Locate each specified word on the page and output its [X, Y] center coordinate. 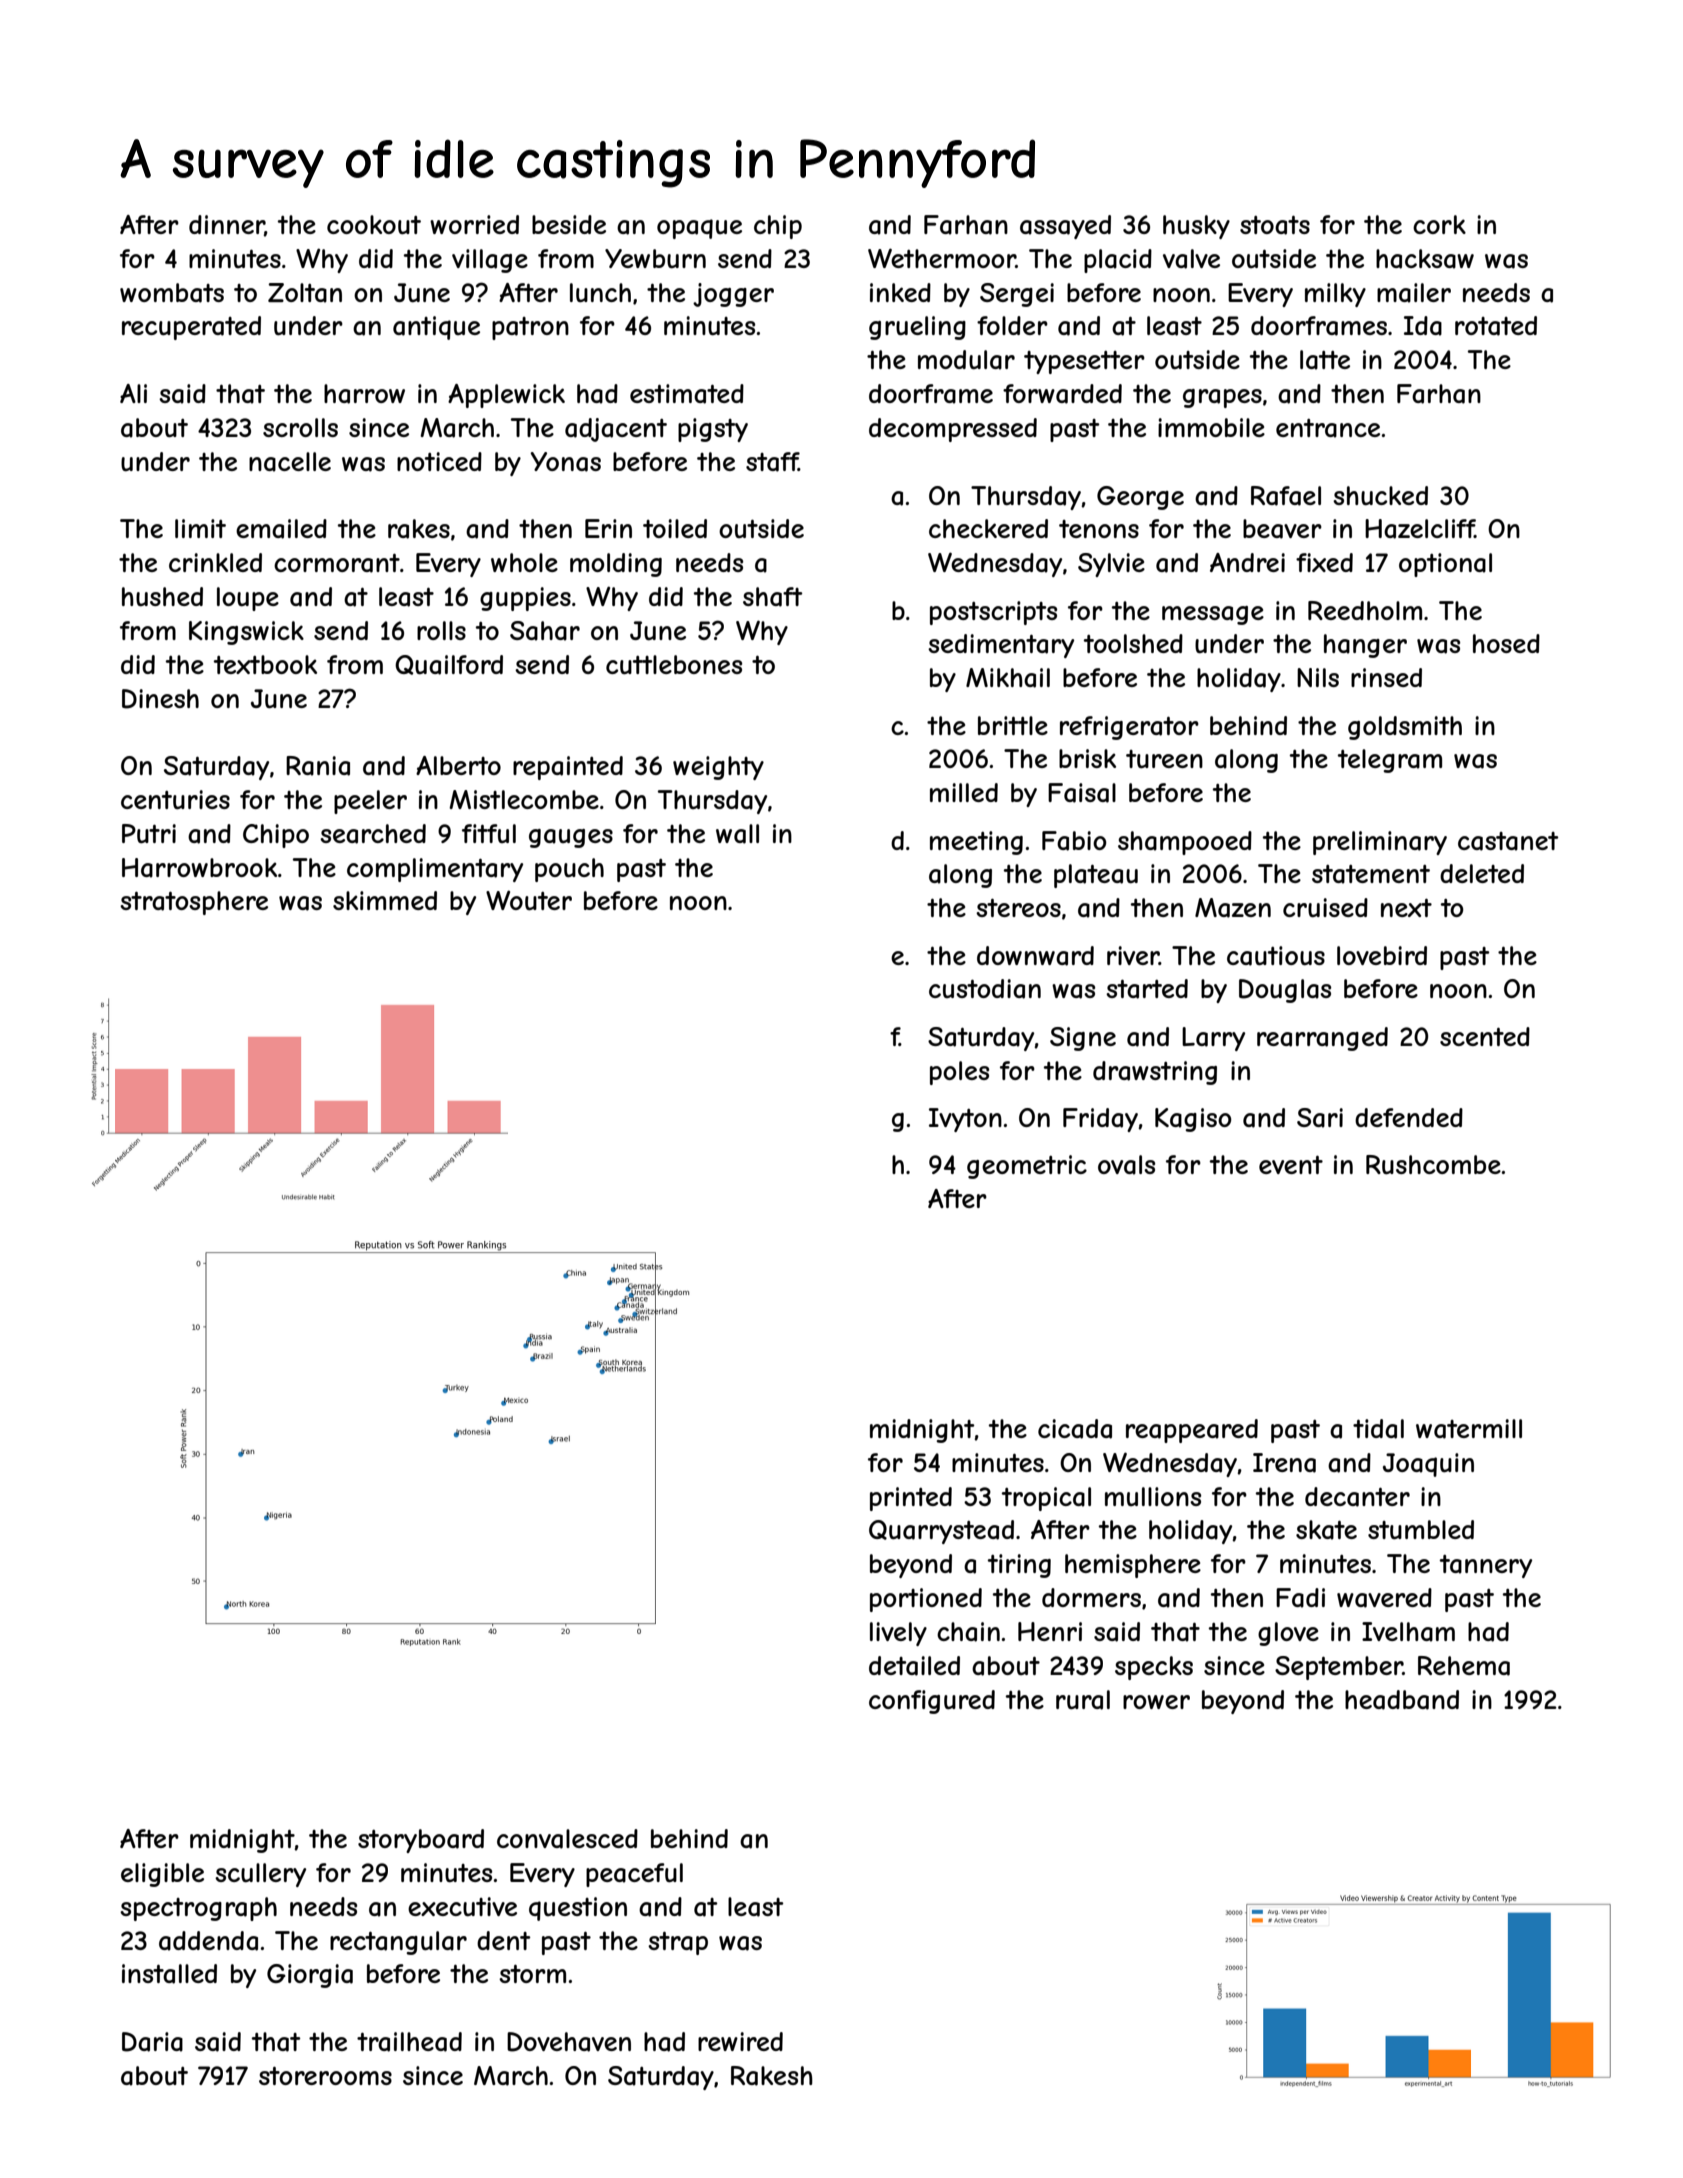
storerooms [325, 2075]
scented [1485, 1036]
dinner [227, 226]
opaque [699, 229]
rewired [740, 2041]
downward [1035, 956]
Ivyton [965, 1120]
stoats [1275, 225]
